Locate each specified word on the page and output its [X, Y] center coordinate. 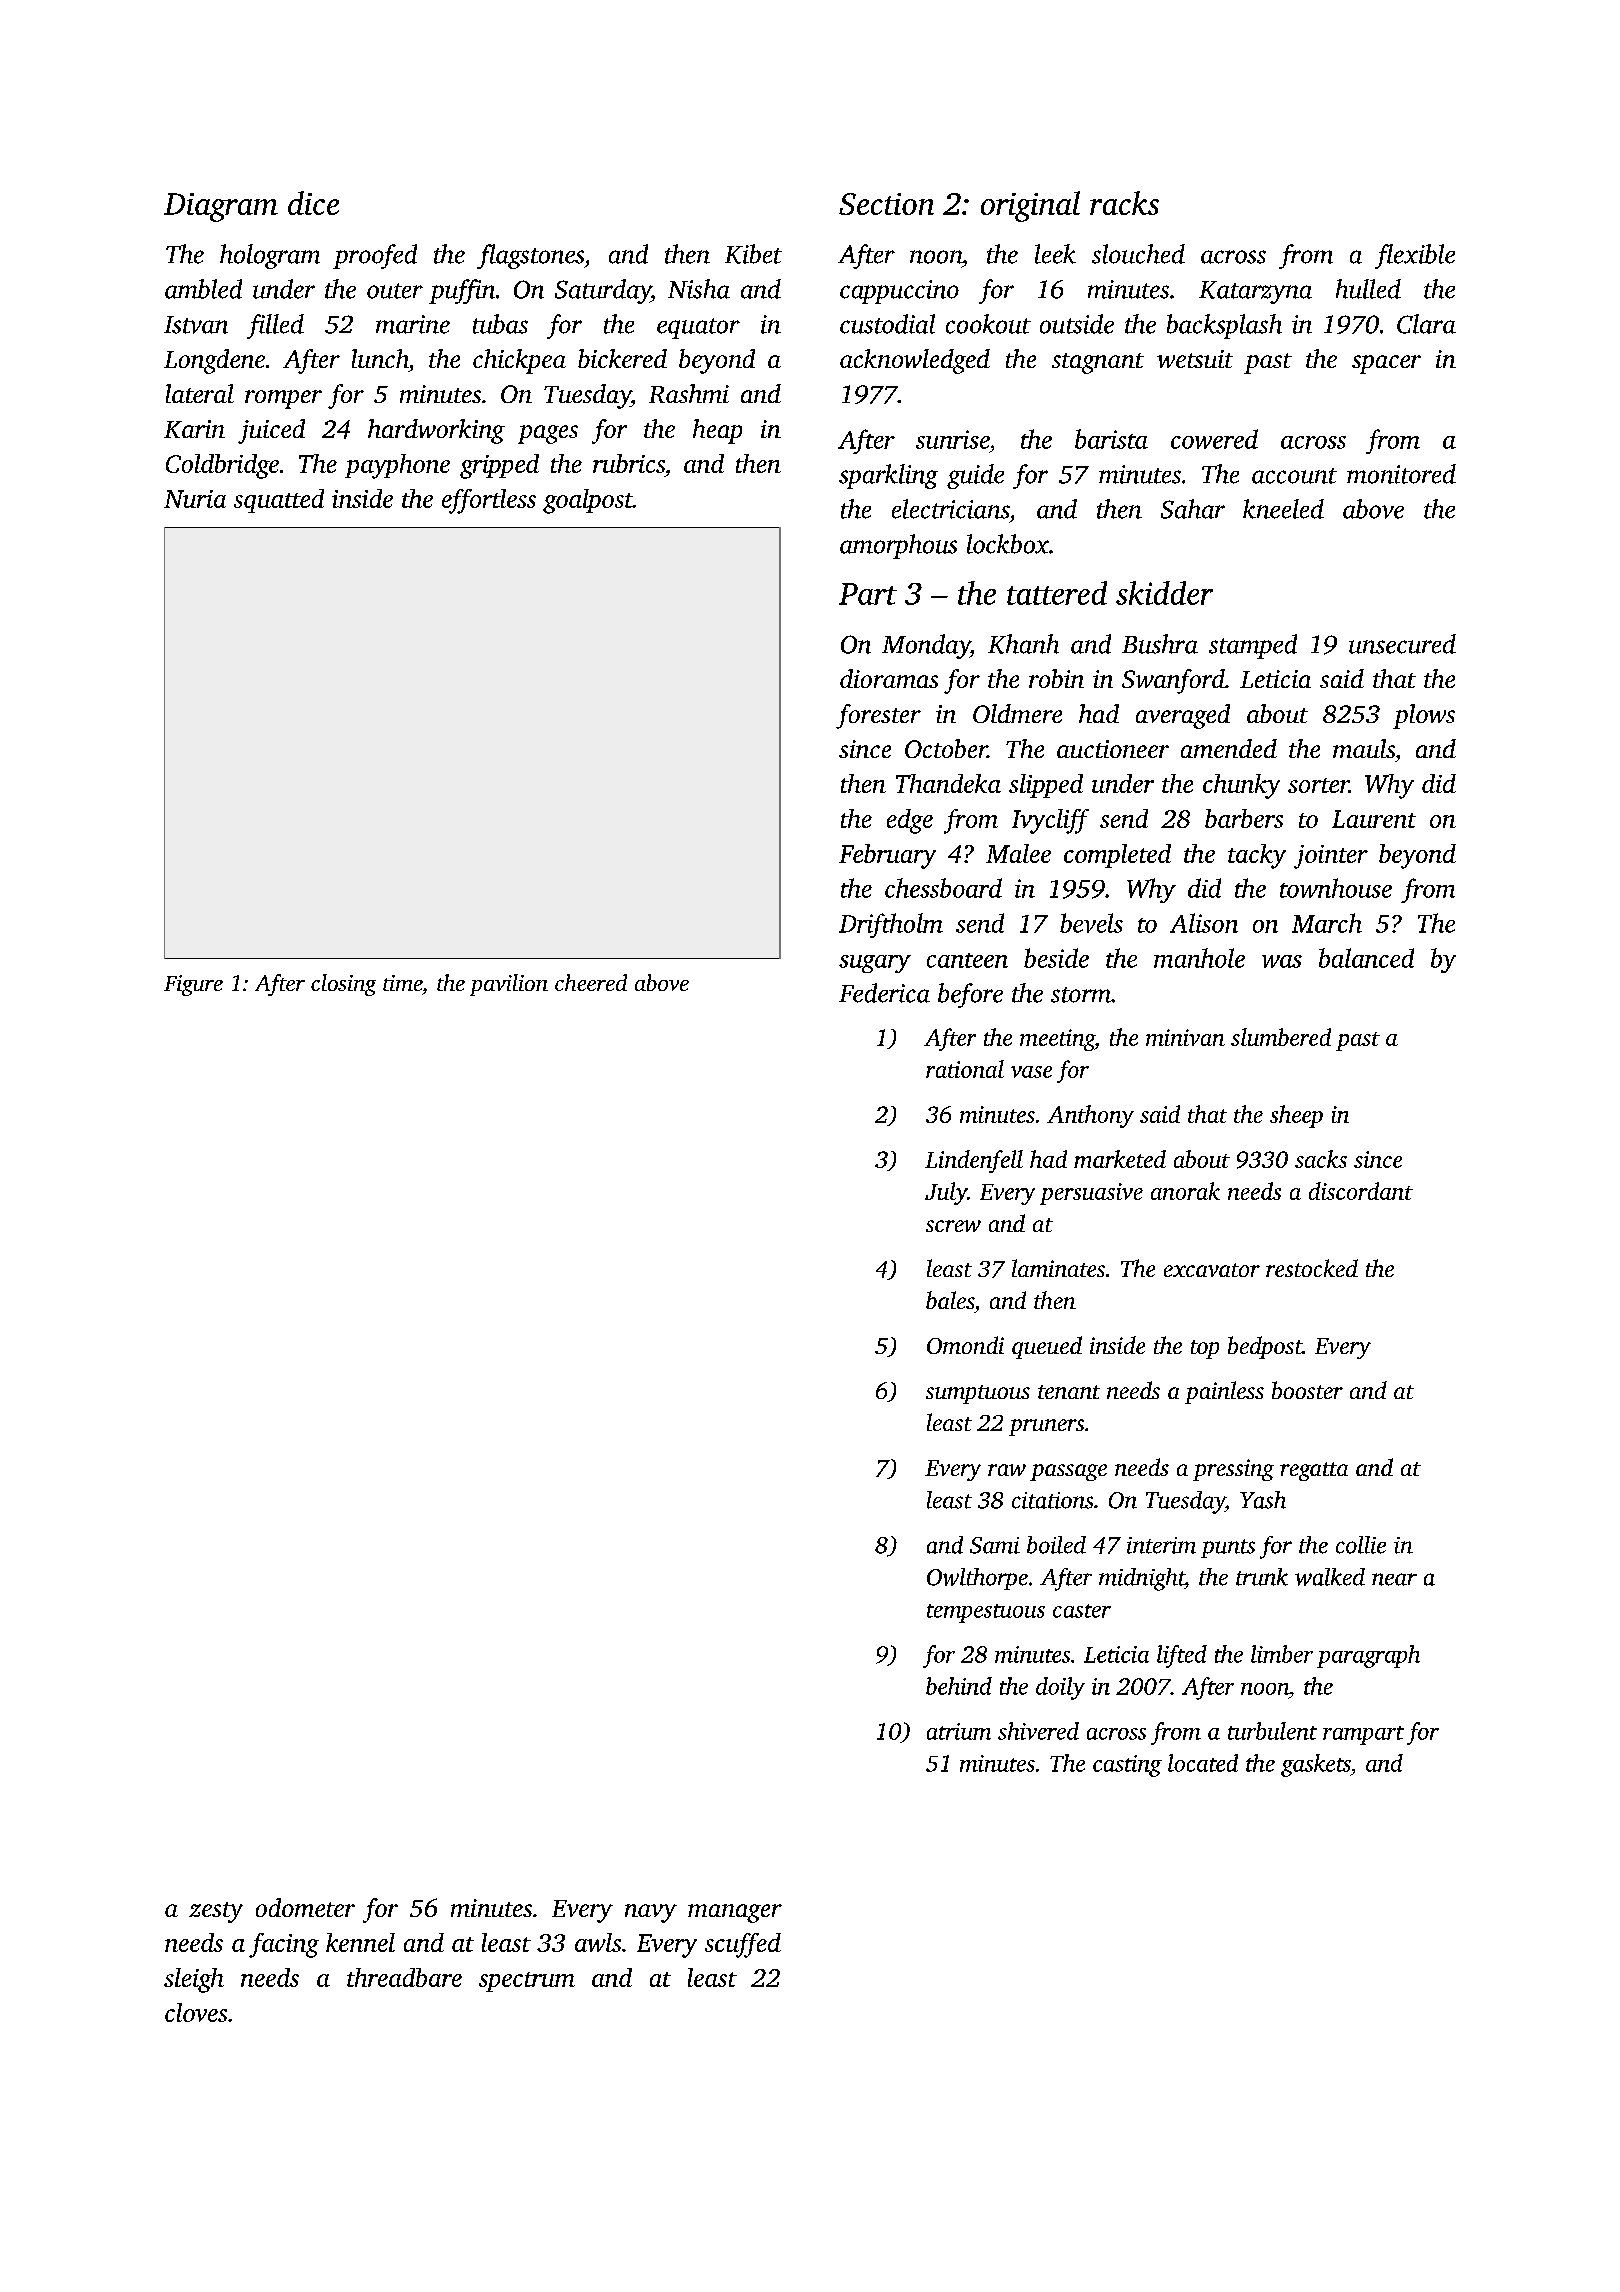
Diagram [221, 207]
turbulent [1272, 1731]
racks [1124, 203]
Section [886, 204]
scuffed [743, 1945]
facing [284, 1945]
